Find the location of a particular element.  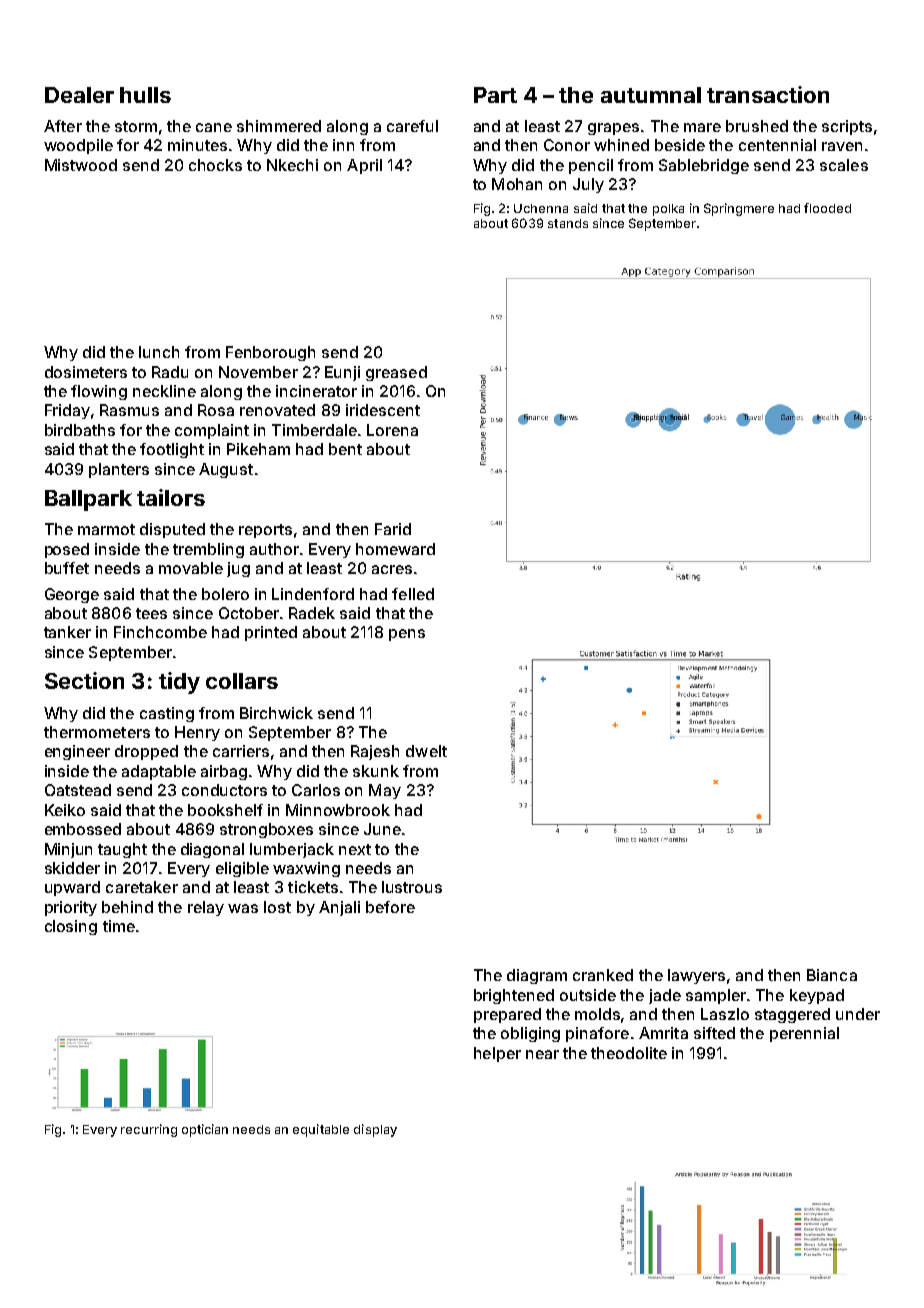

Springmere is located at coordinates (739, 209).
